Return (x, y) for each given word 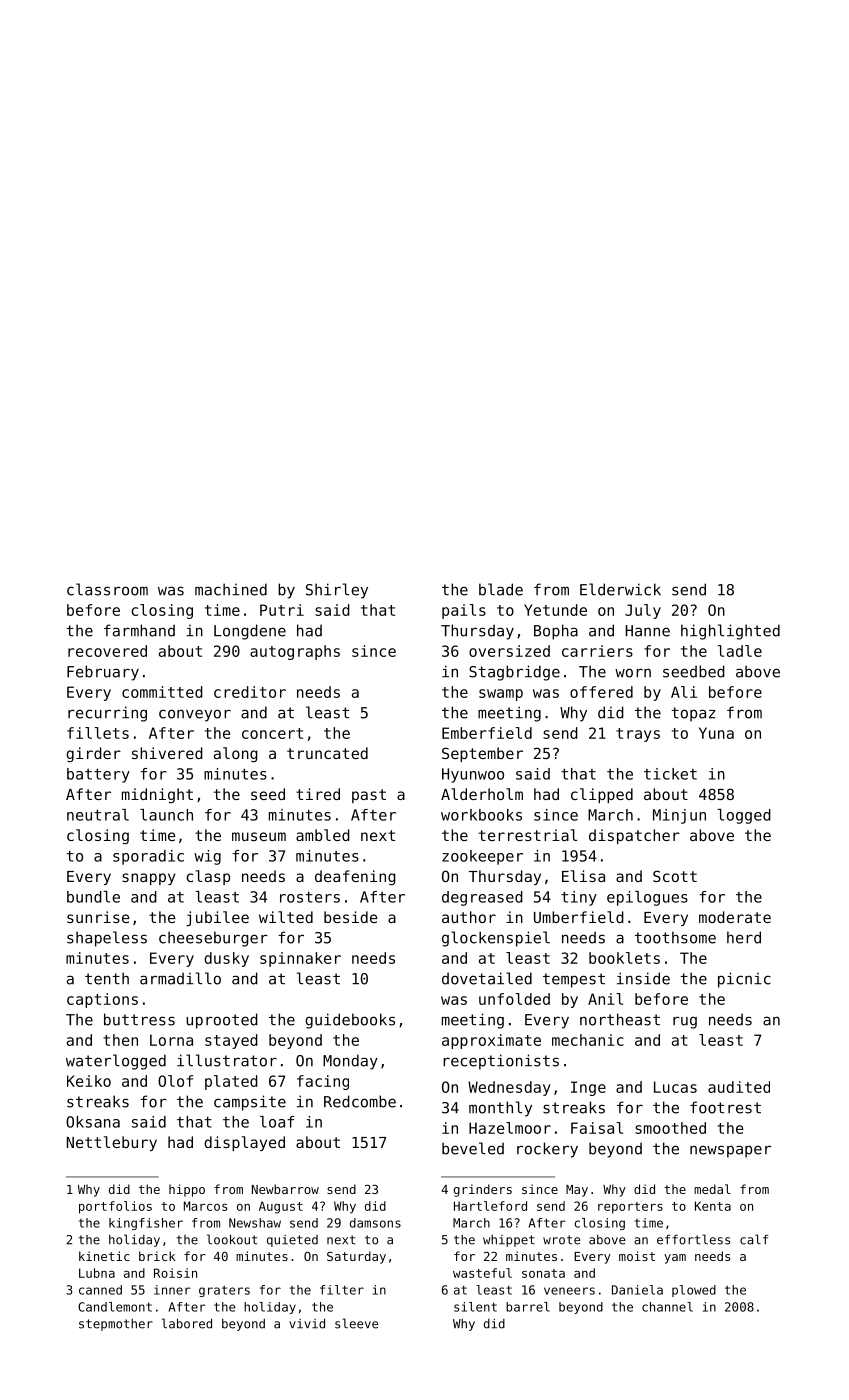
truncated (327, 753)
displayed (244, 1143)
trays (638, 735)
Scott (675, 876)
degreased (482, 898)
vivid (307, 1323)
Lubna (97, 1273)
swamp (501, 695)
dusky (226, 959)
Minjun (679, 816)
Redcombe (360, 1101)
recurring (107, 714)
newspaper (730, 1151)
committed (162, 692)
